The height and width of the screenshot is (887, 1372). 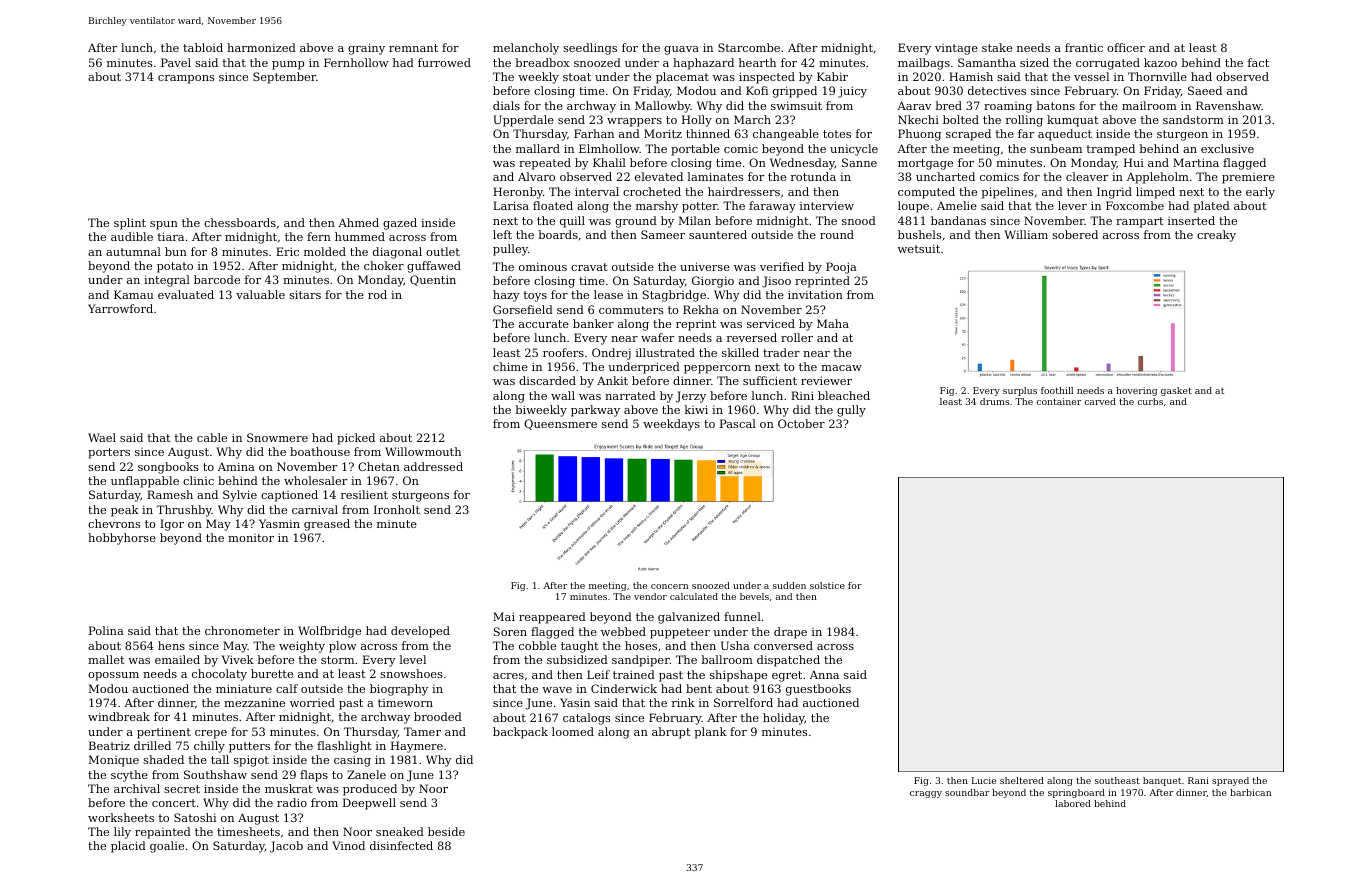 I want to click on wetsuit, so click(x=919, y=248).
